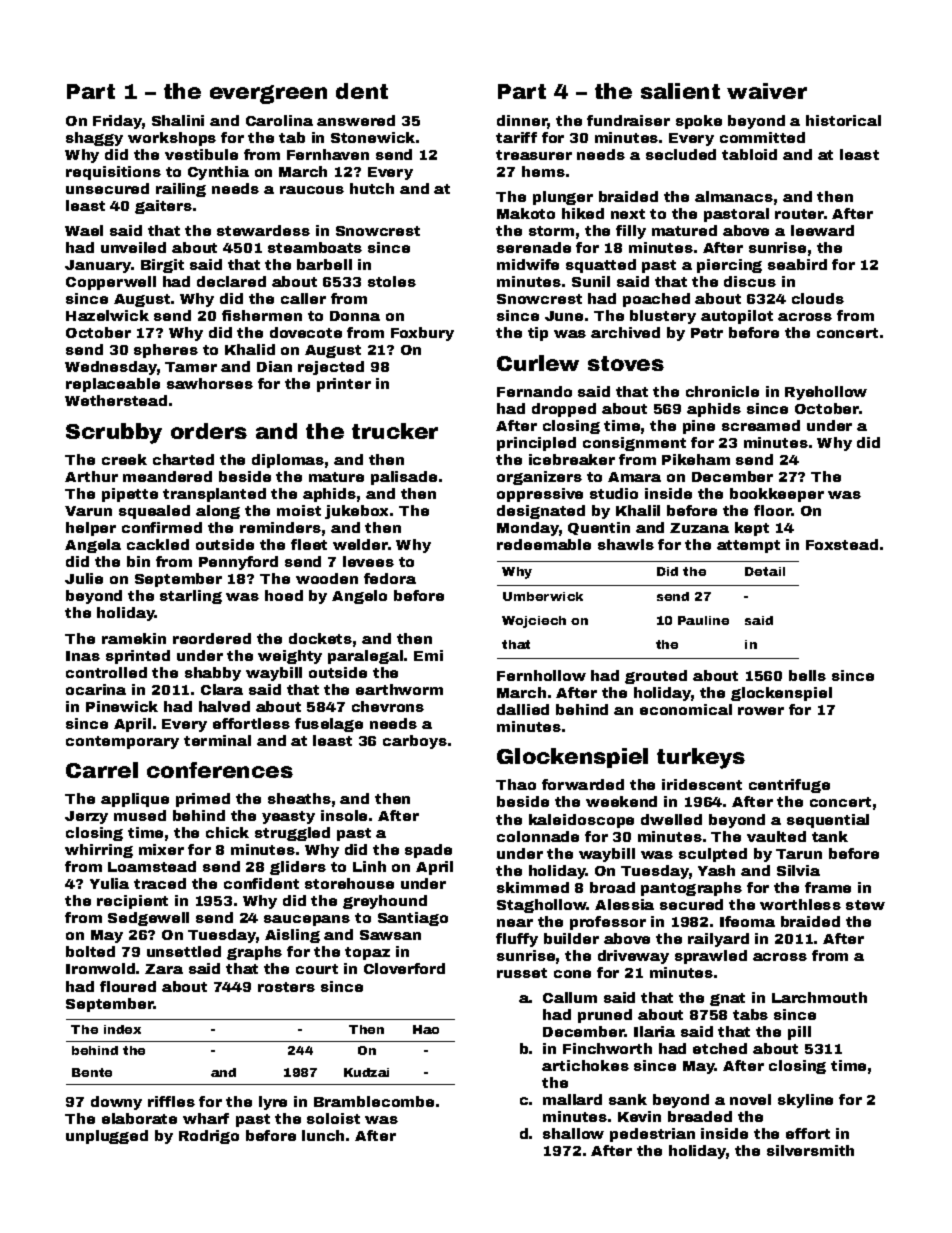 This screenshot has width=952, height=1233. I want to click on bookkeeper, so click(777, 495).
